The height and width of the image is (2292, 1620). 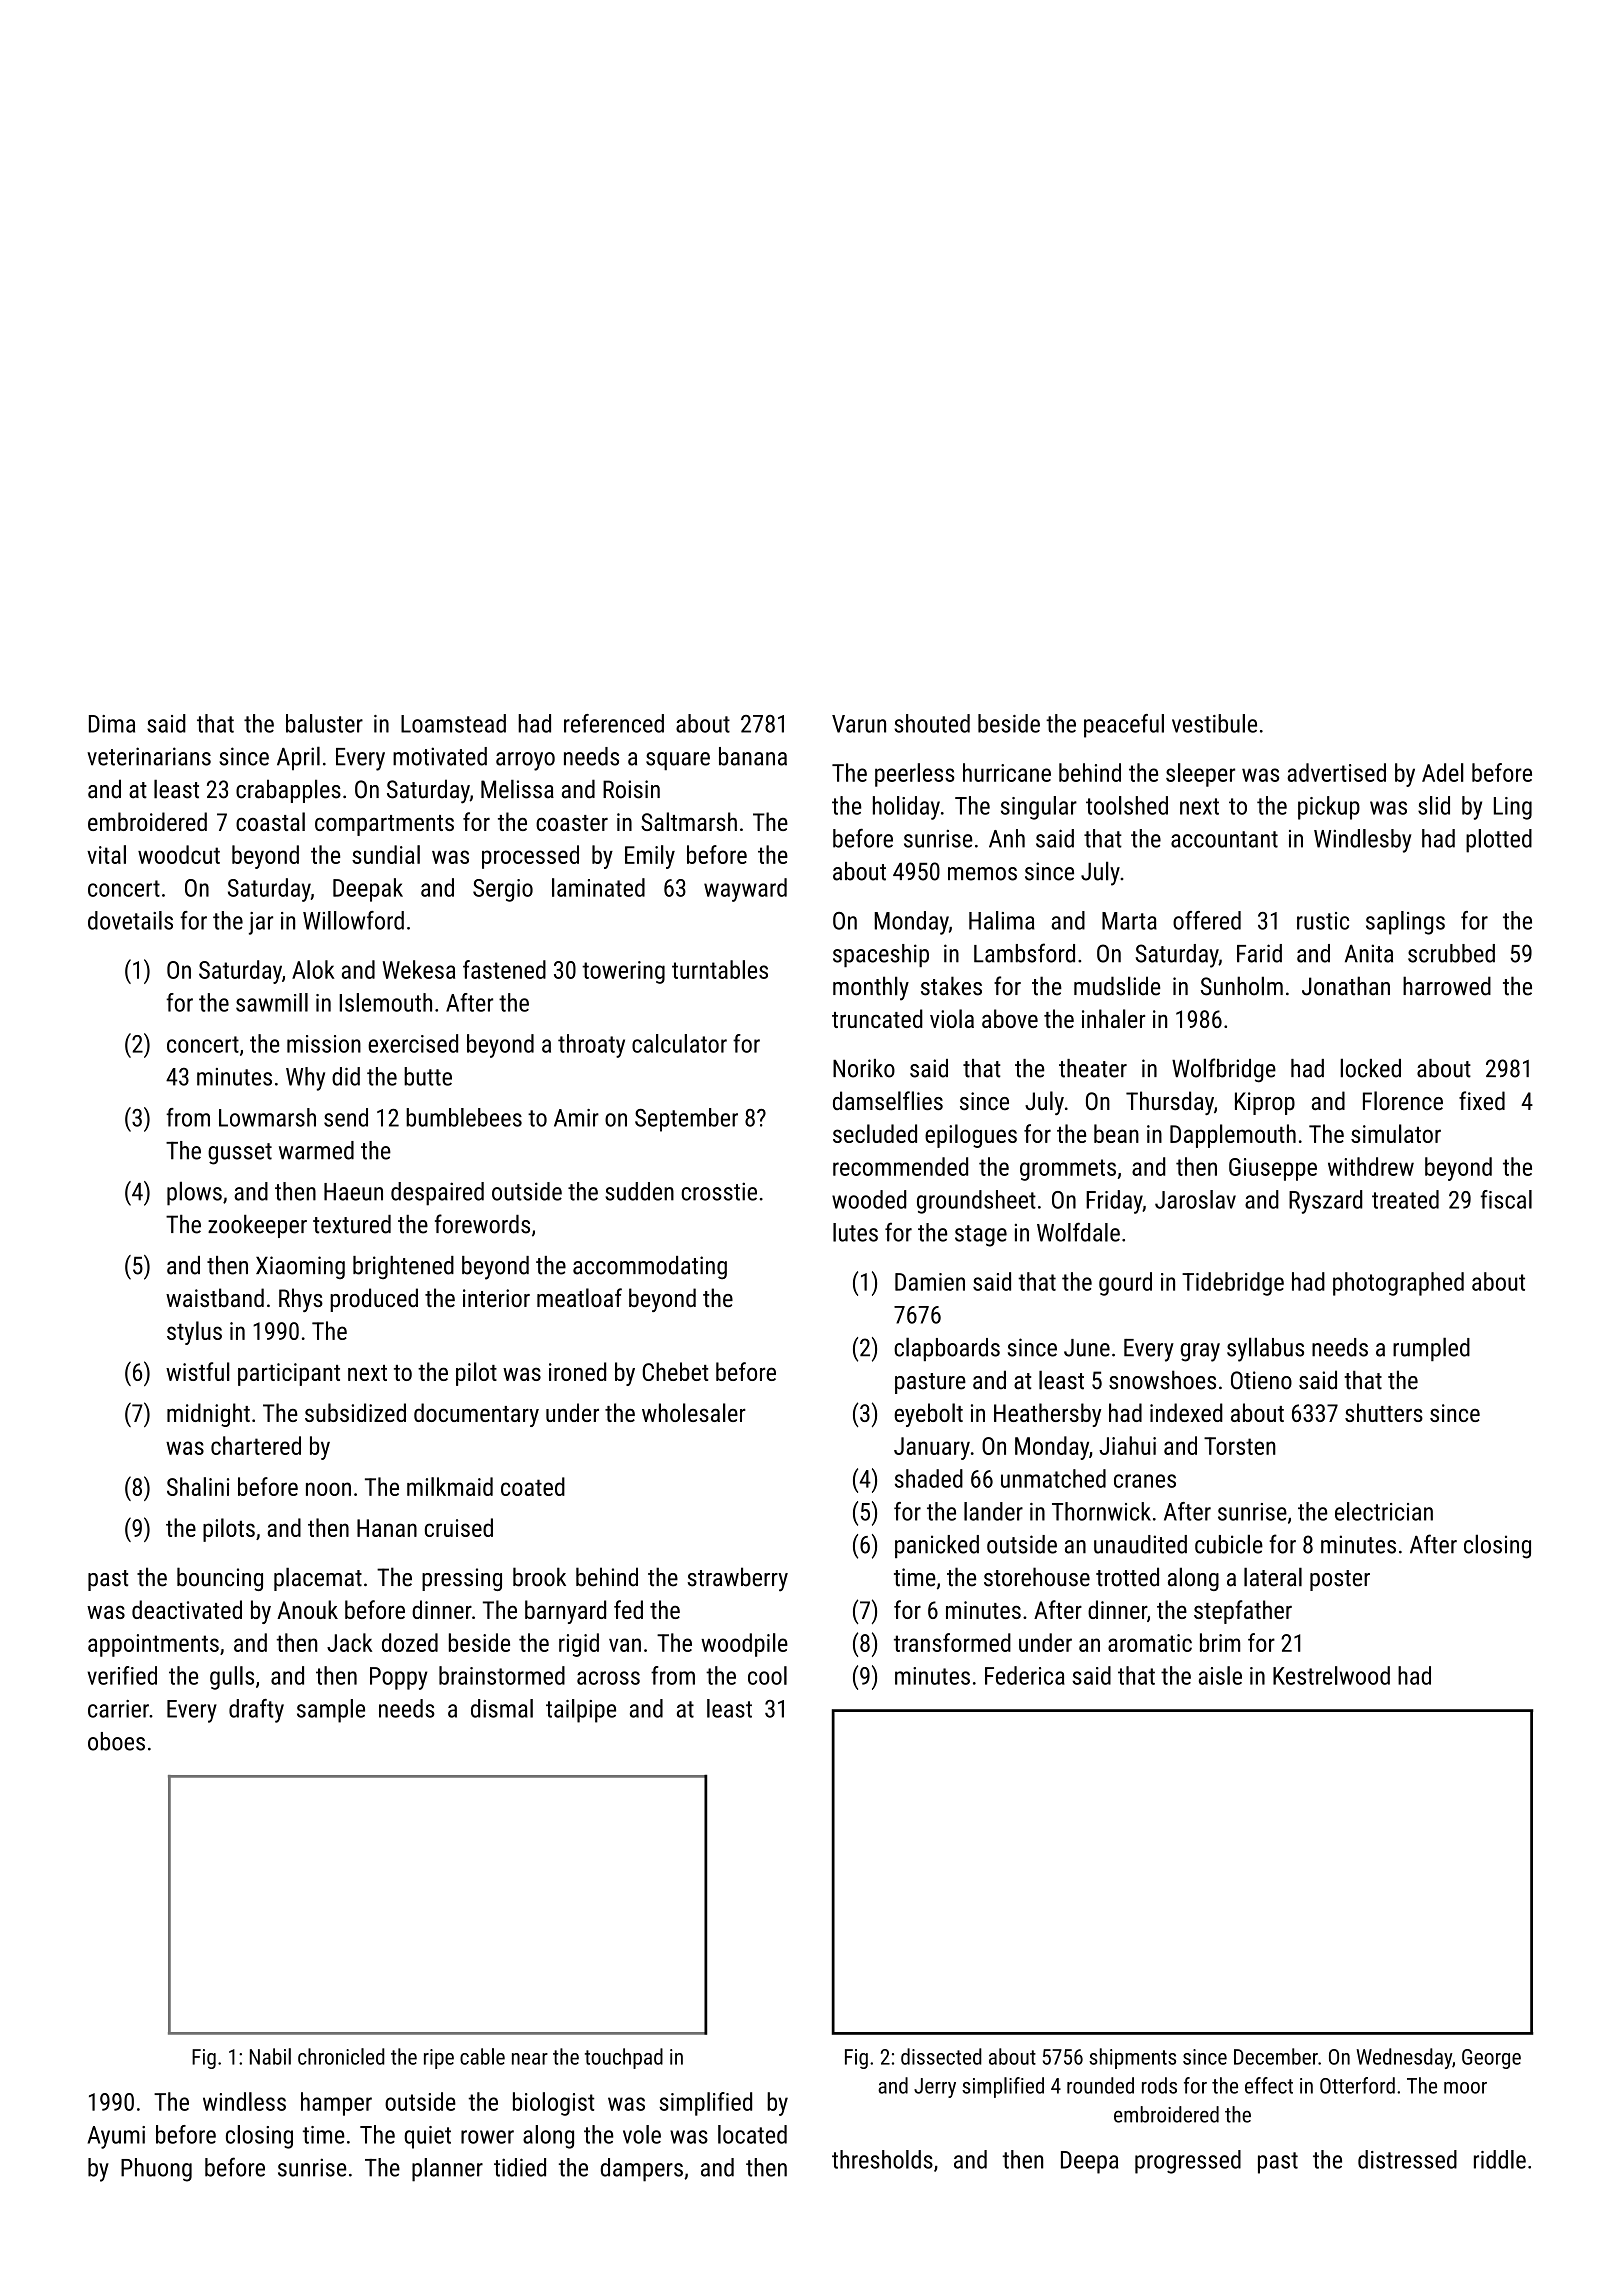 I want to click on Nabil, so click(x=270, y=2056).
